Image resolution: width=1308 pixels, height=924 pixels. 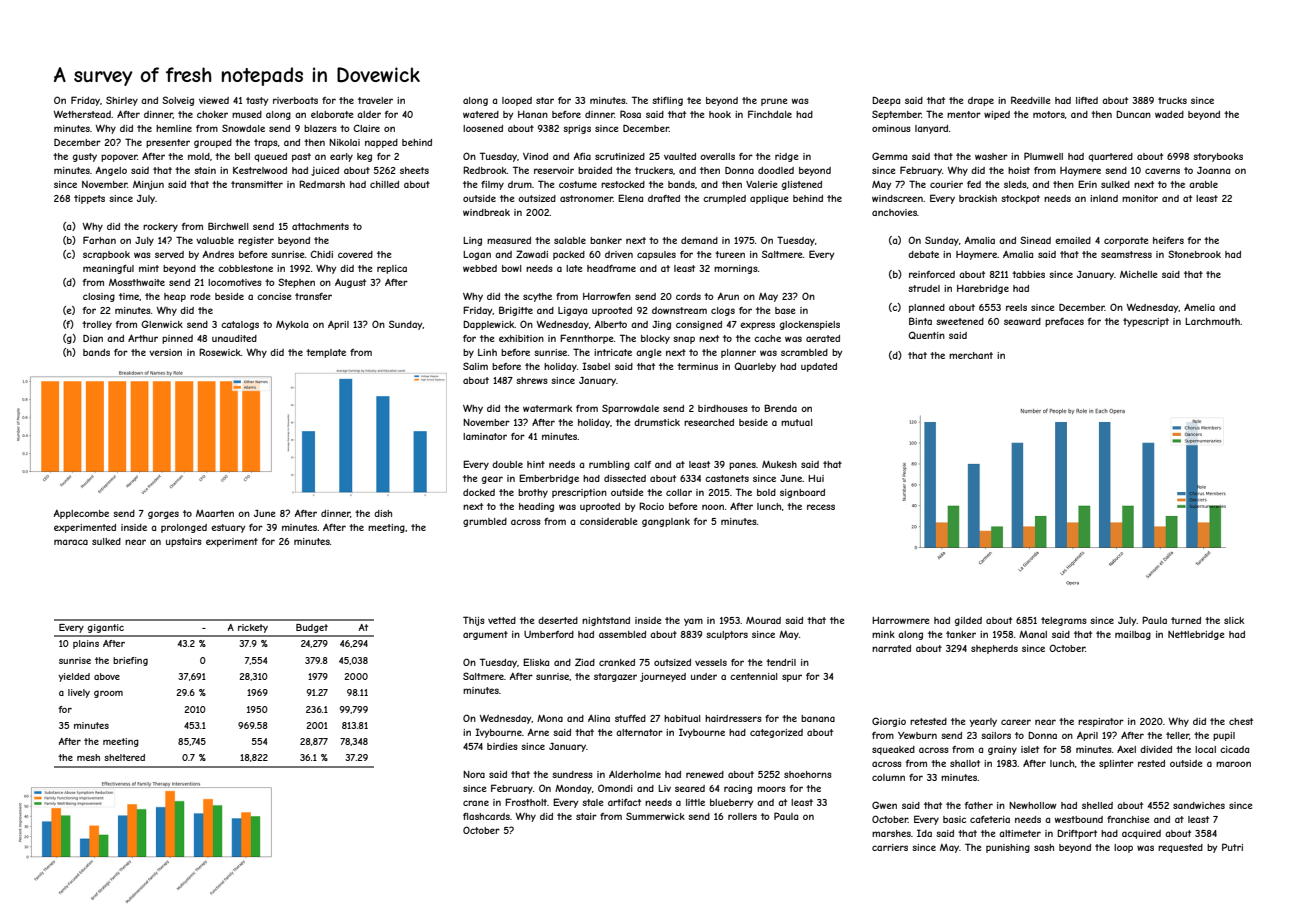 What do you see at coordinates (592, 802) in the page?
I see `stale` at bounding box center [592, 802].
